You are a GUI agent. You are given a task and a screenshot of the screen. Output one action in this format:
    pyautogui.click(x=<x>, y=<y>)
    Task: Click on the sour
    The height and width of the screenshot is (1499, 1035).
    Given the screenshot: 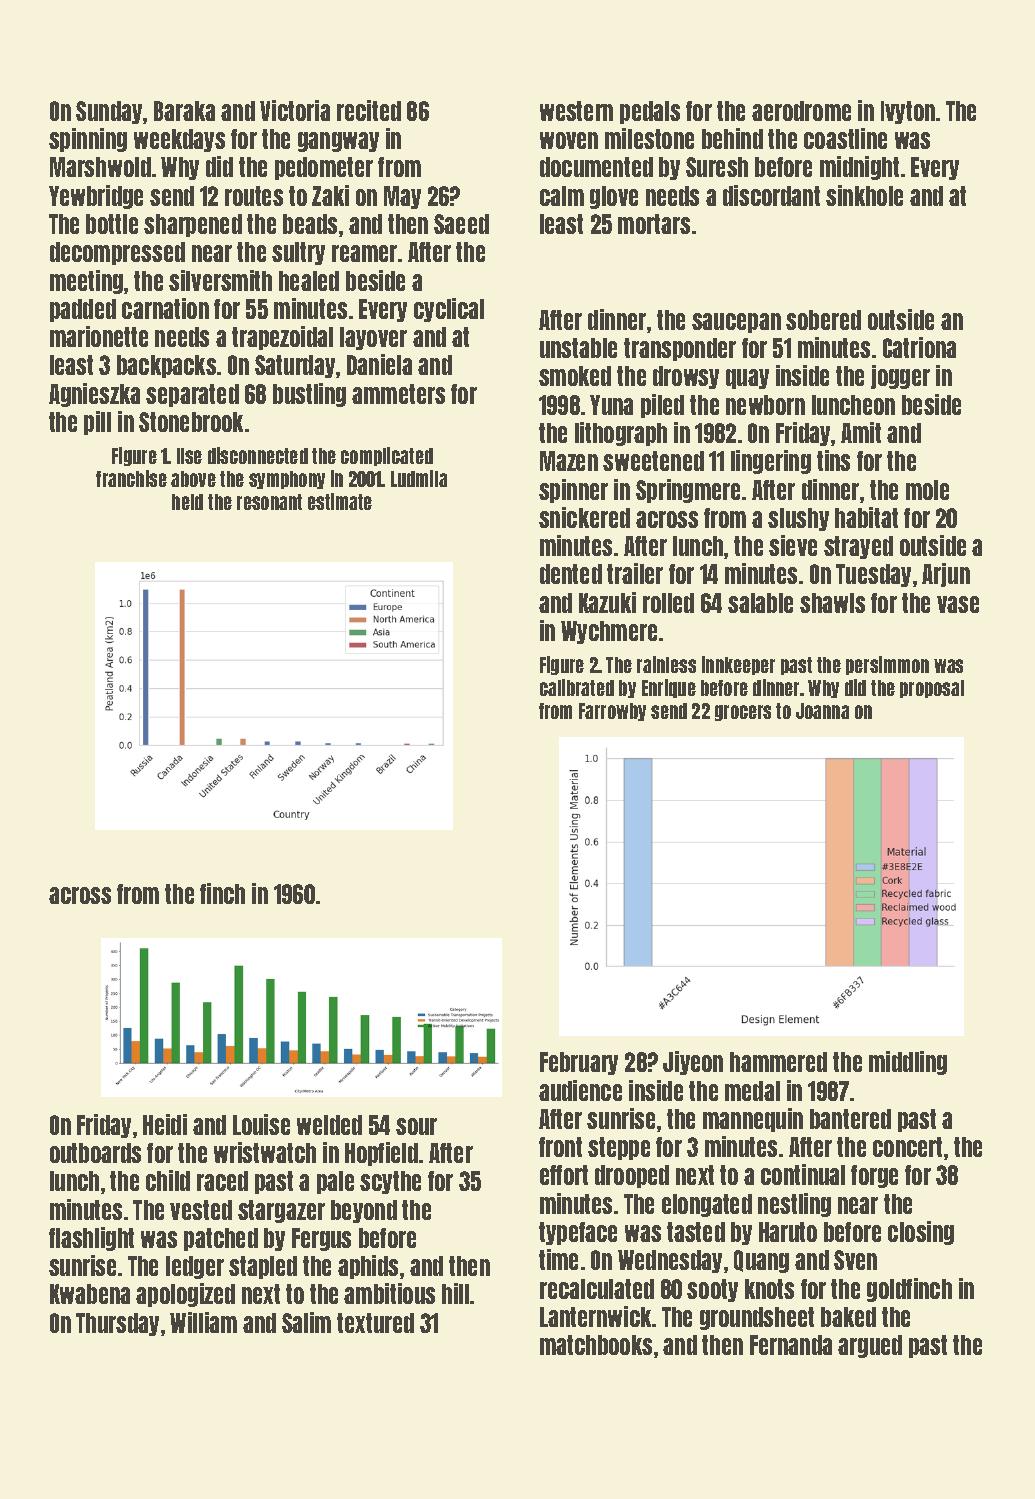 What is the action you would take?
    pyautogui.click(x=416, y=1126)
